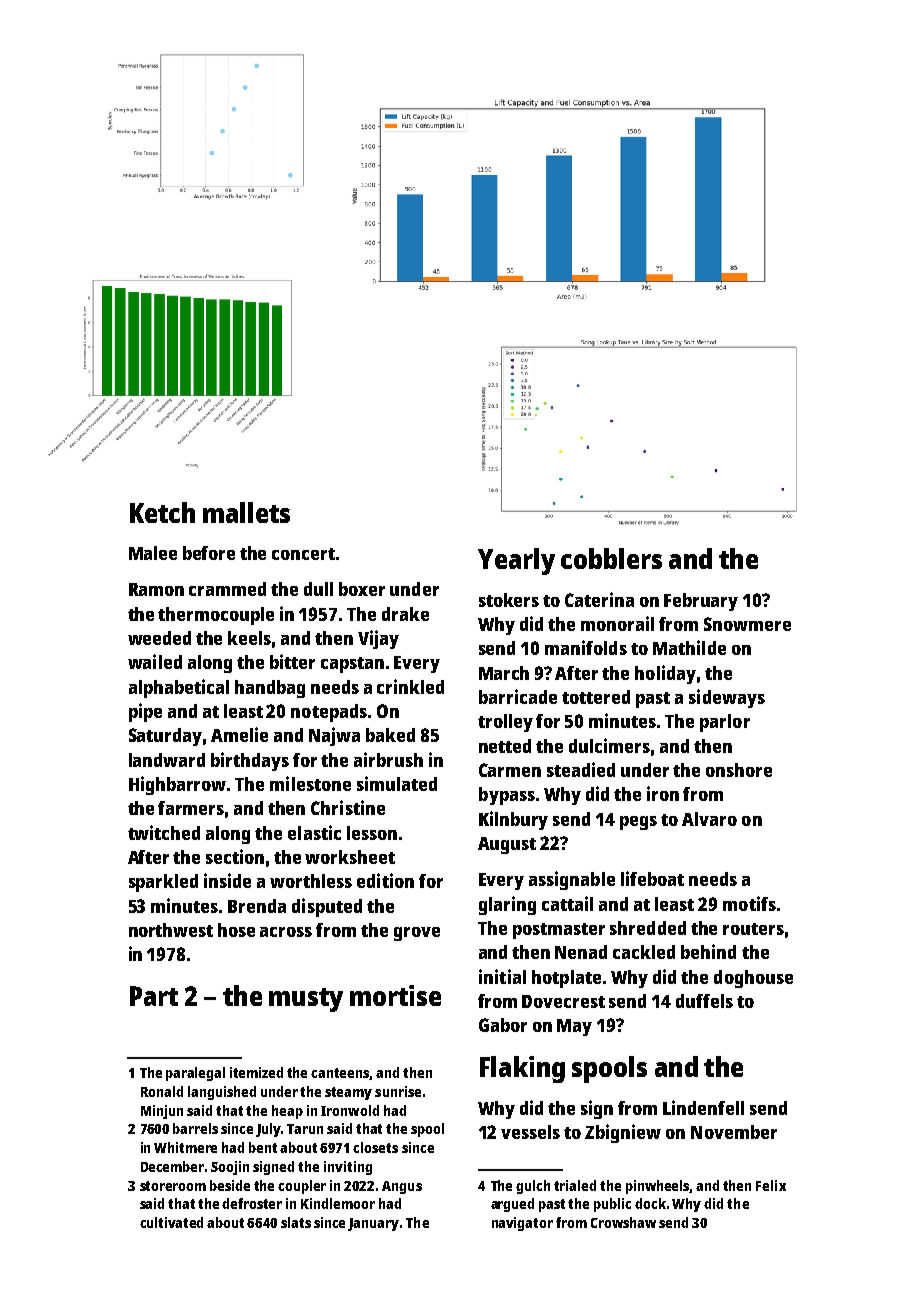 The width and height of the document is (924, 1311). What do you see at coordinates (171, 1222) in the document?
I see `cultivated` at bounding box center [171, 1222].
